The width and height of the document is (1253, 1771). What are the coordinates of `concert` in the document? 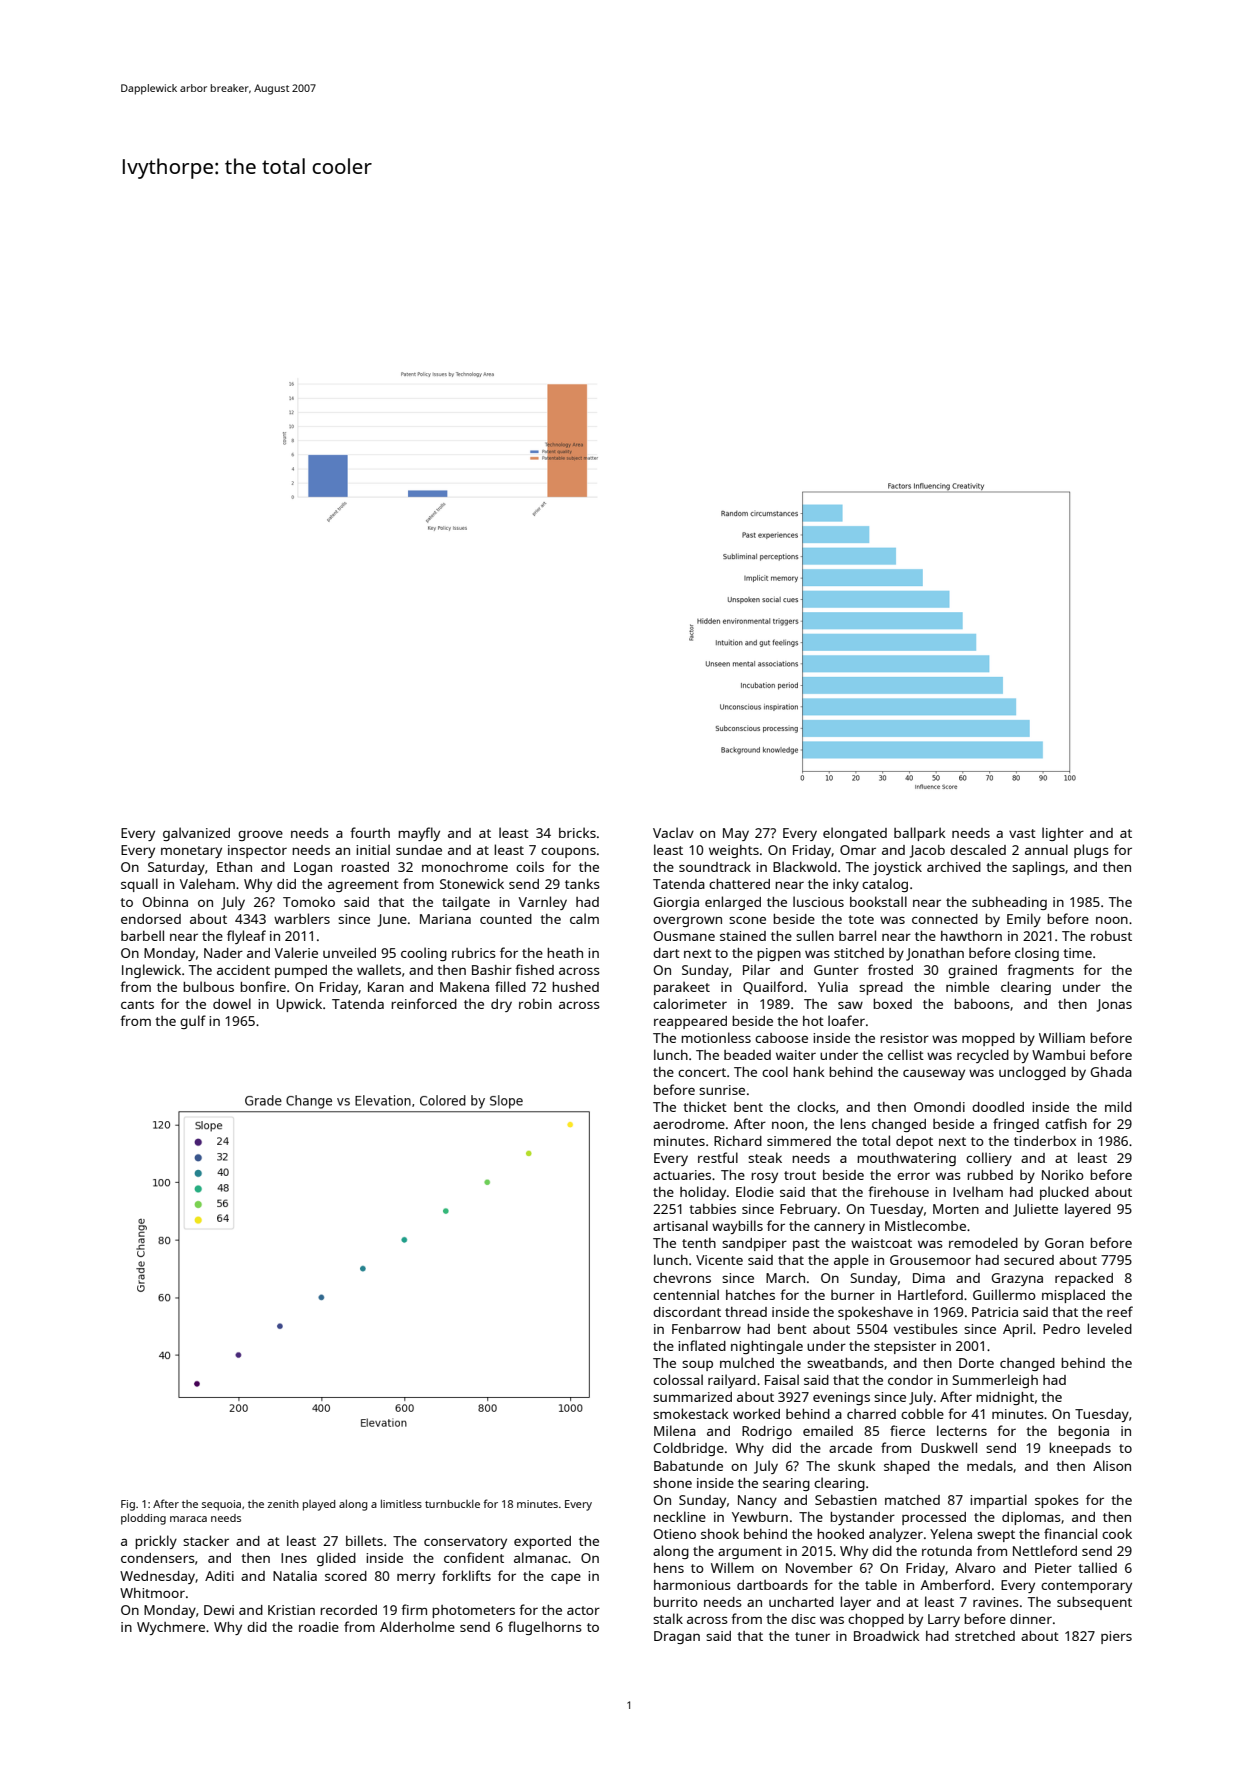 It's located at (702, 1072).
